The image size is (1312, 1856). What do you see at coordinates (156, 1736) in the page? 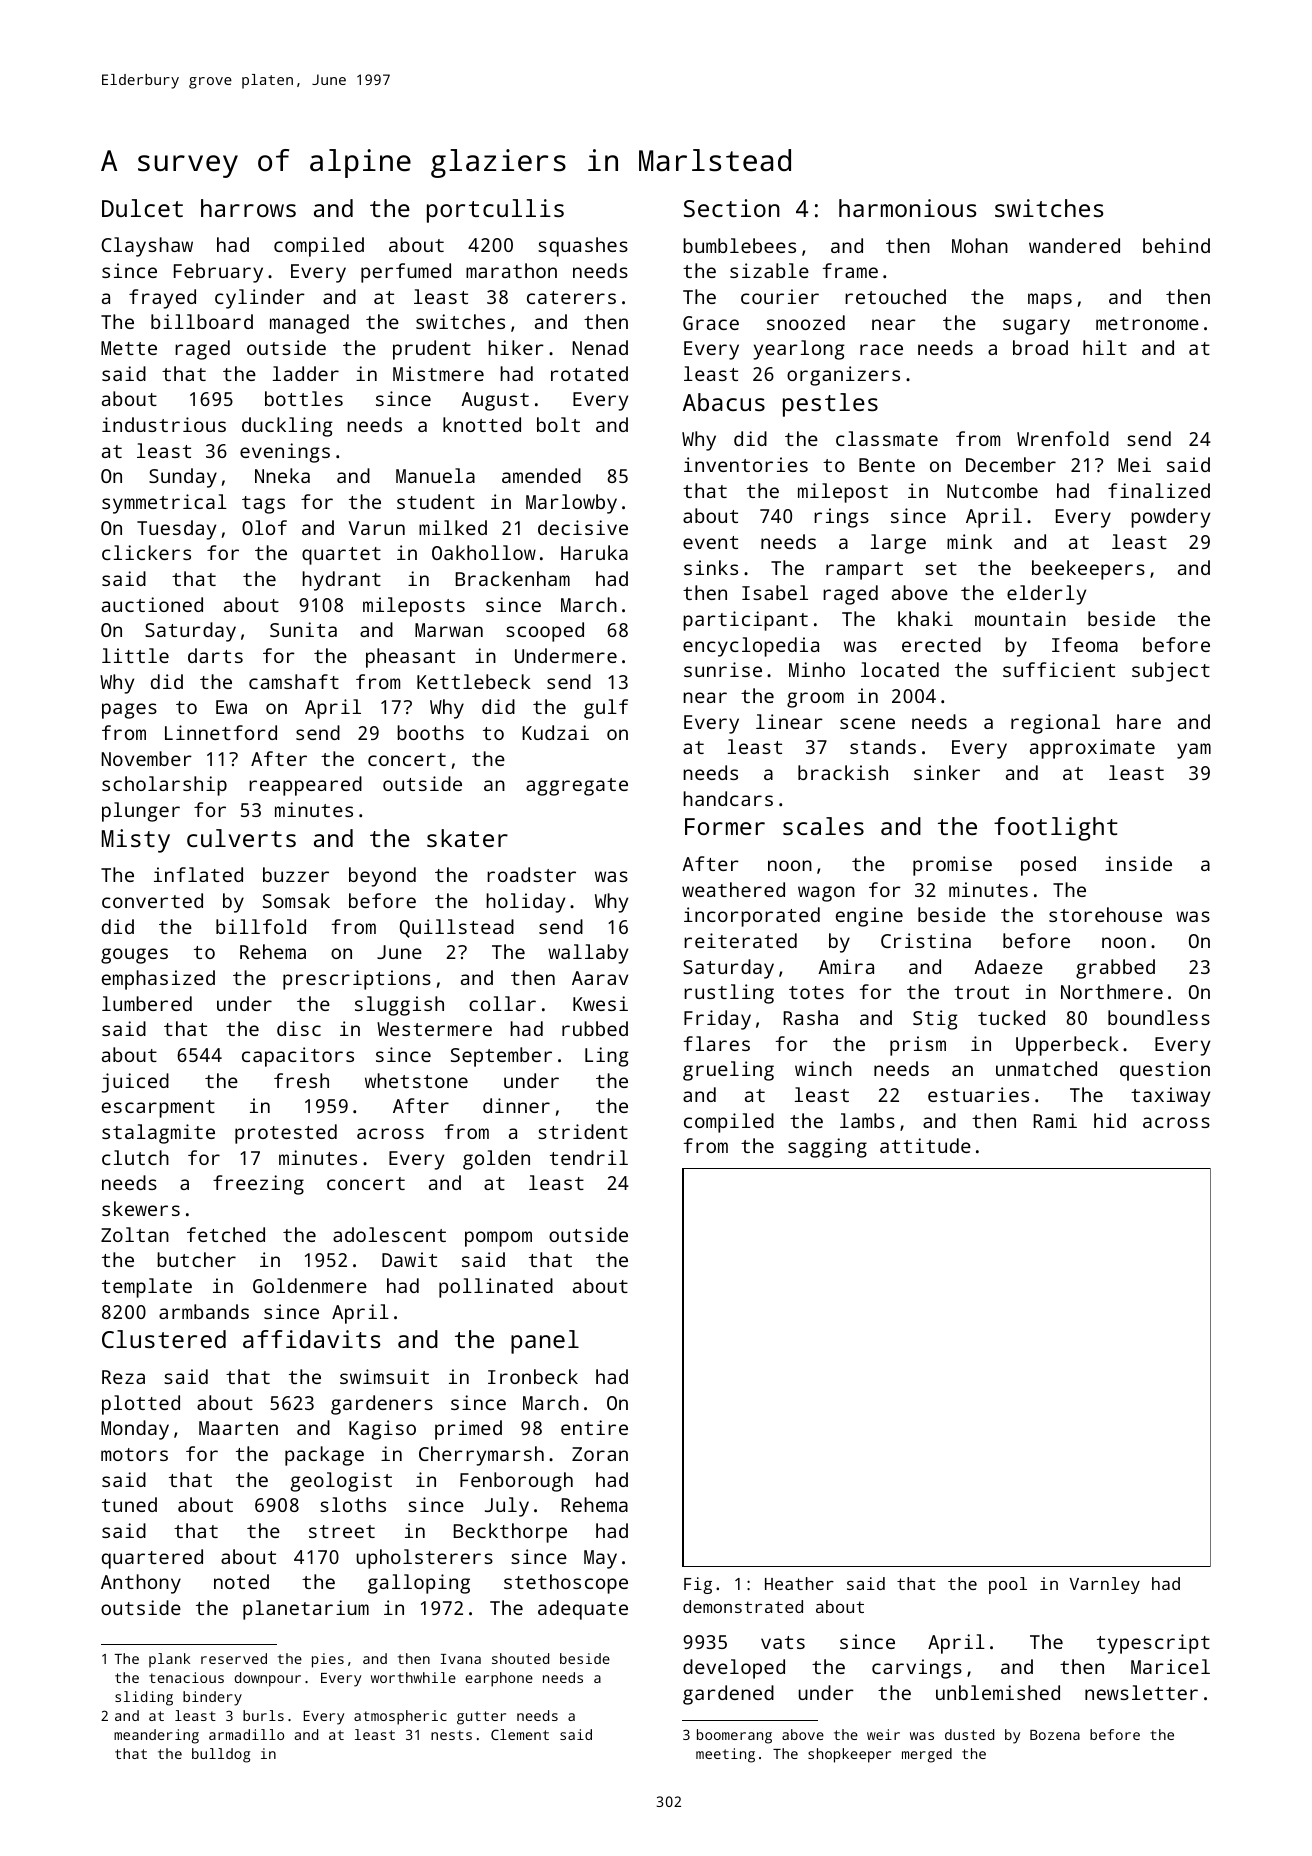
I see `meandering` at bounding box center [156, 1736].
